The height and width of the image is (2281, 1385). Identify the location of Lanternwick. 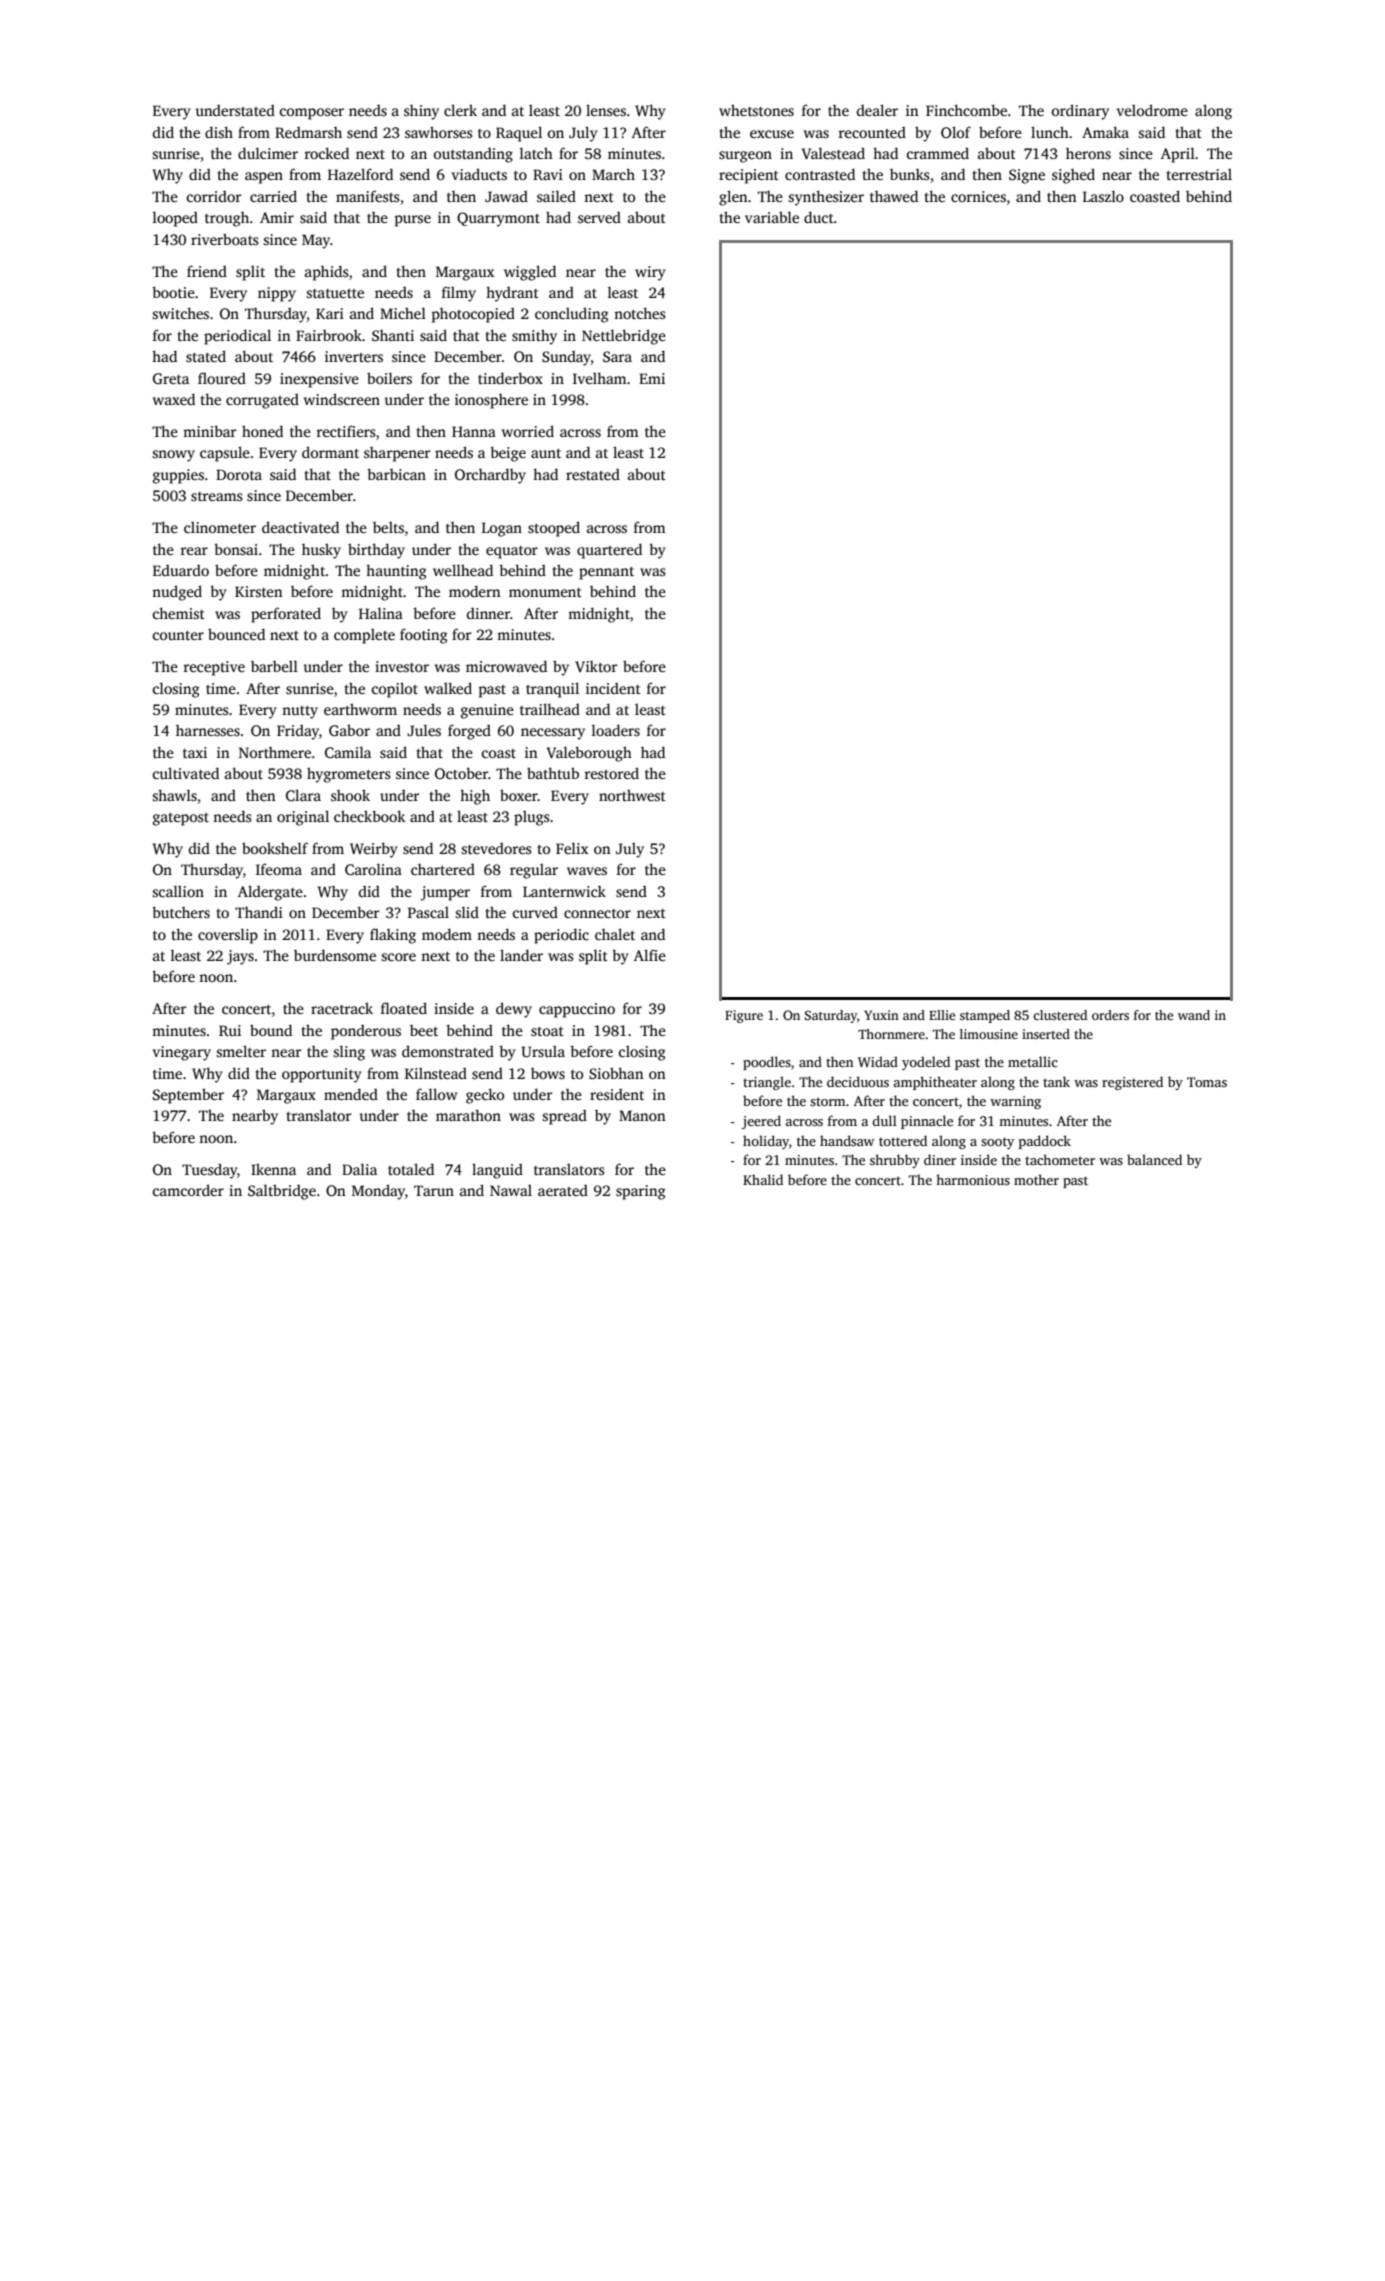
(564, 891).
